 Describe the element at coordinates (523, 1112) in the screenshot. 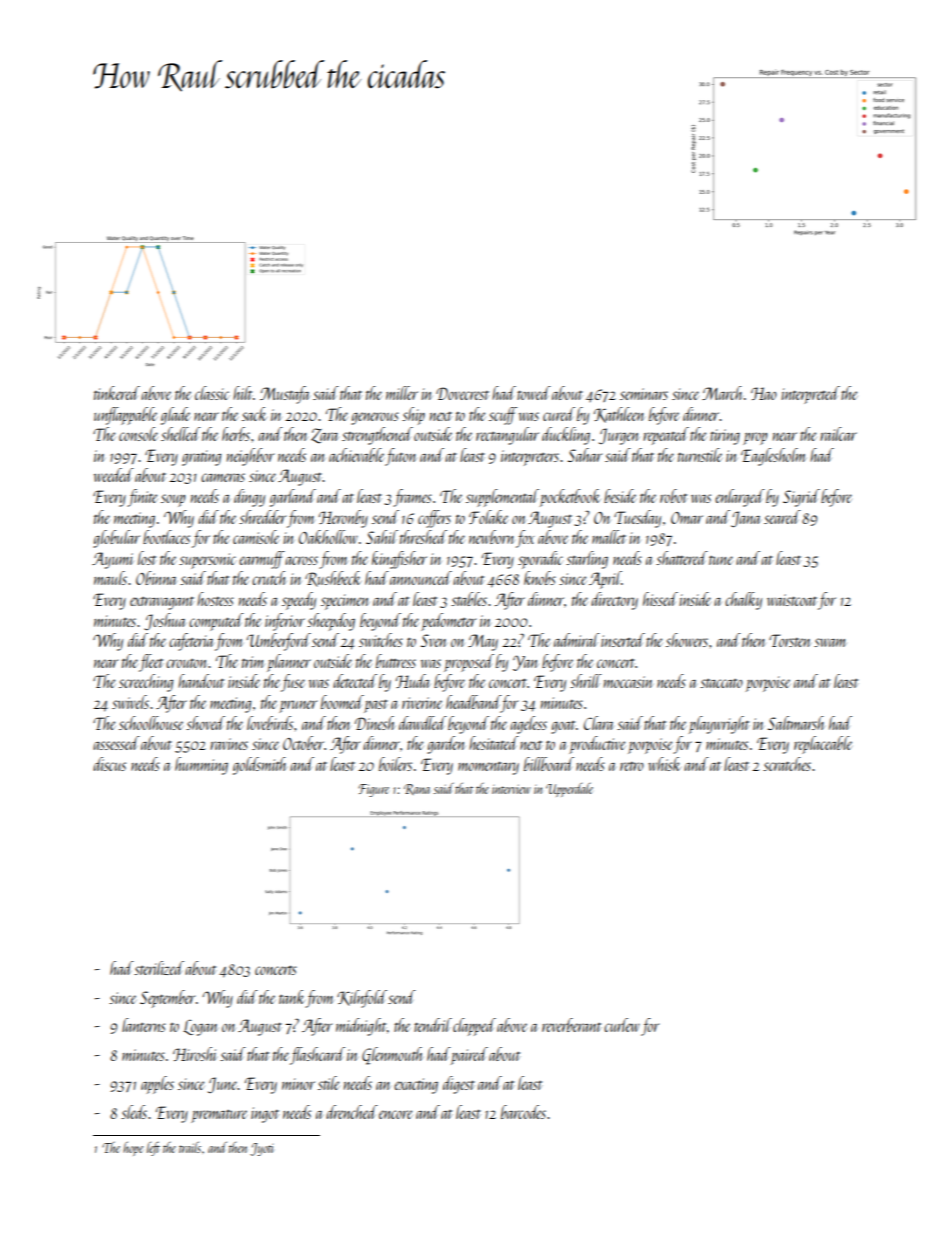

I see `barcodes` at that location.
